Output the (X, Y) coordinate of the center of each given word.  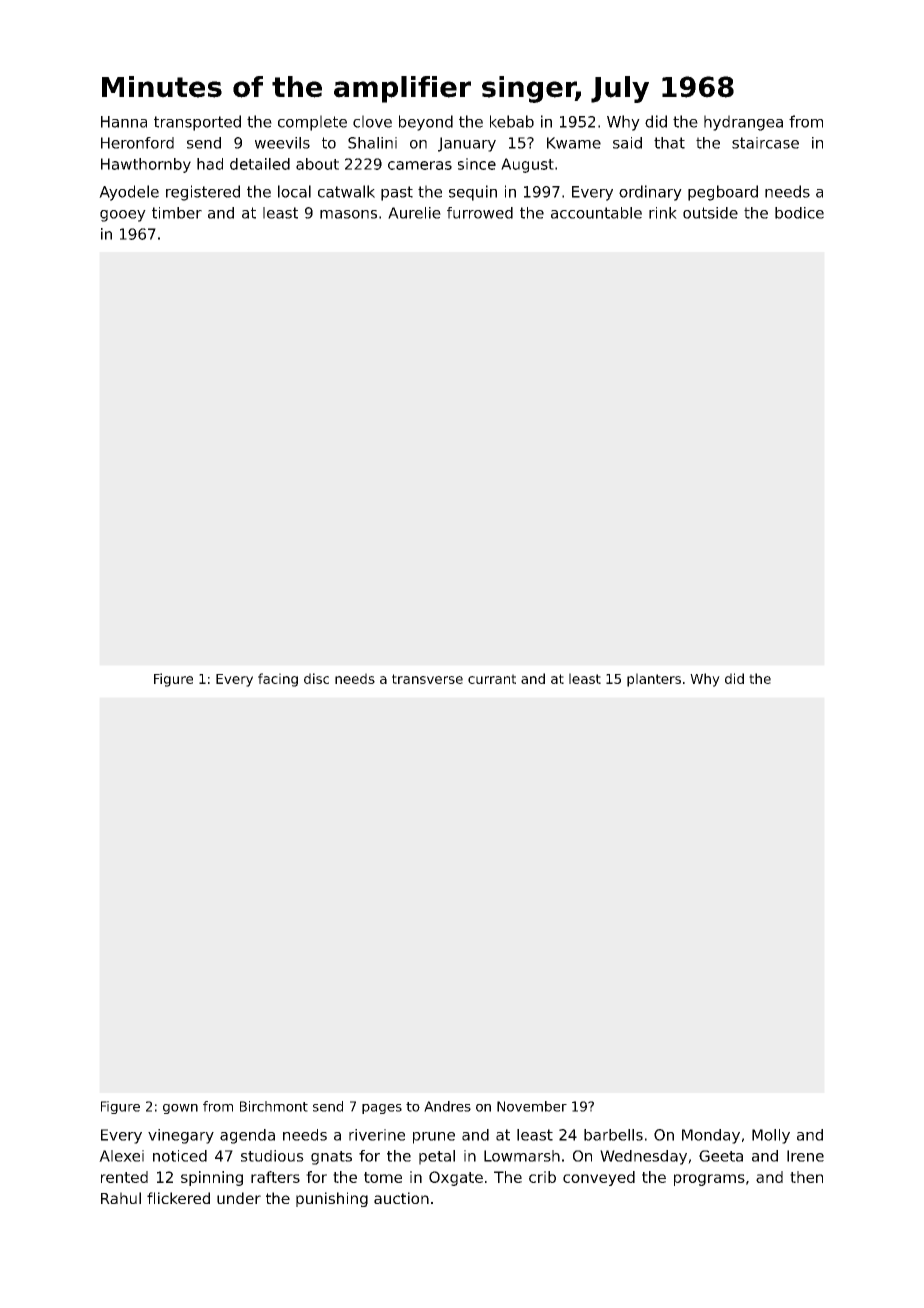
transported (197, 123)
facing (278, 680)
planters (654, 680)
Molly (771, 1136)
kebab (512, 121)
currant (492, 679)
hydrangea (743, 123)
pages (382, 1109)
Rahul (121, 1198)
